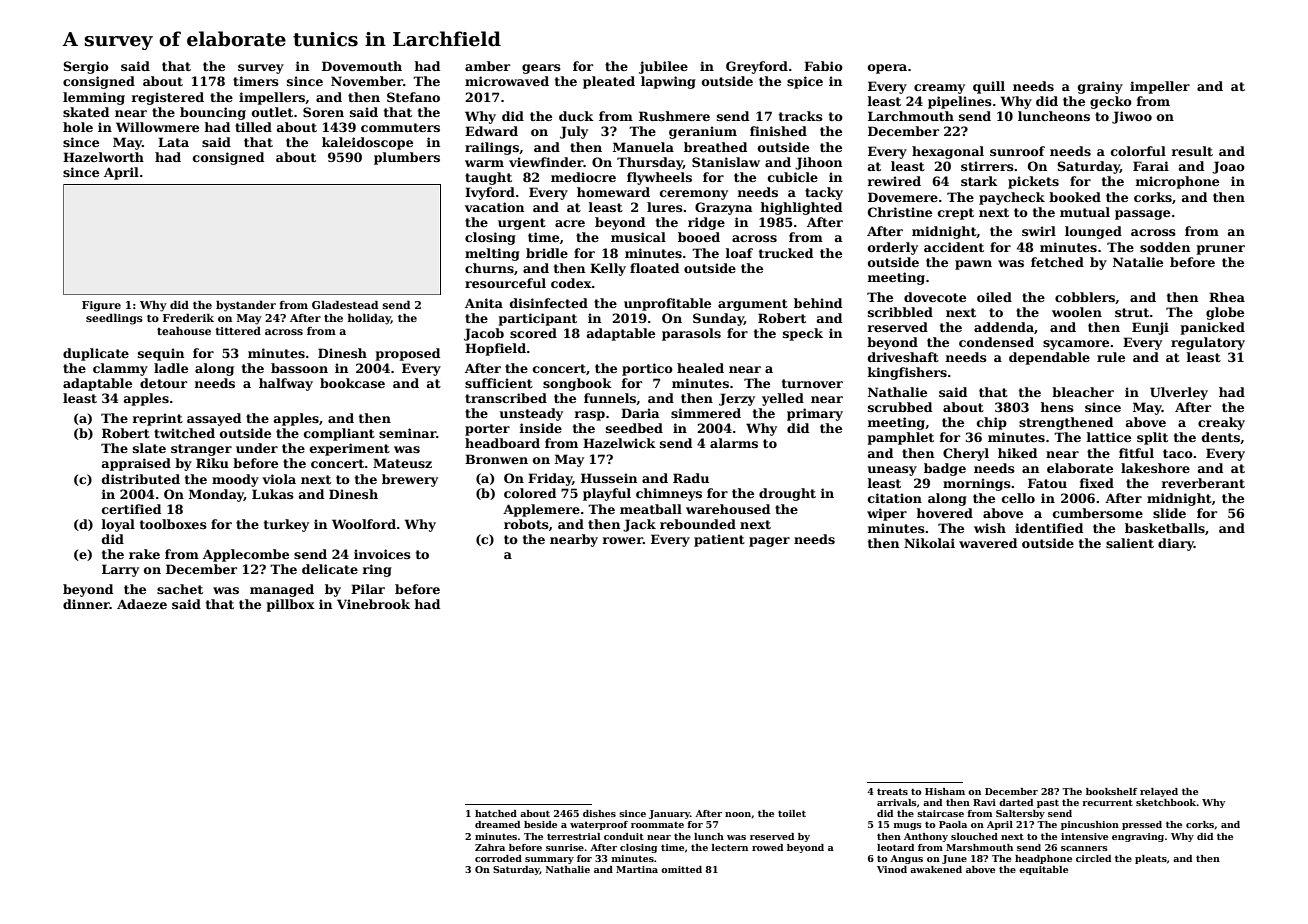 The image size is (1308, 924). Describe the element at coordinates (887, 69) in the screenshot. I see `opera` at that location.
